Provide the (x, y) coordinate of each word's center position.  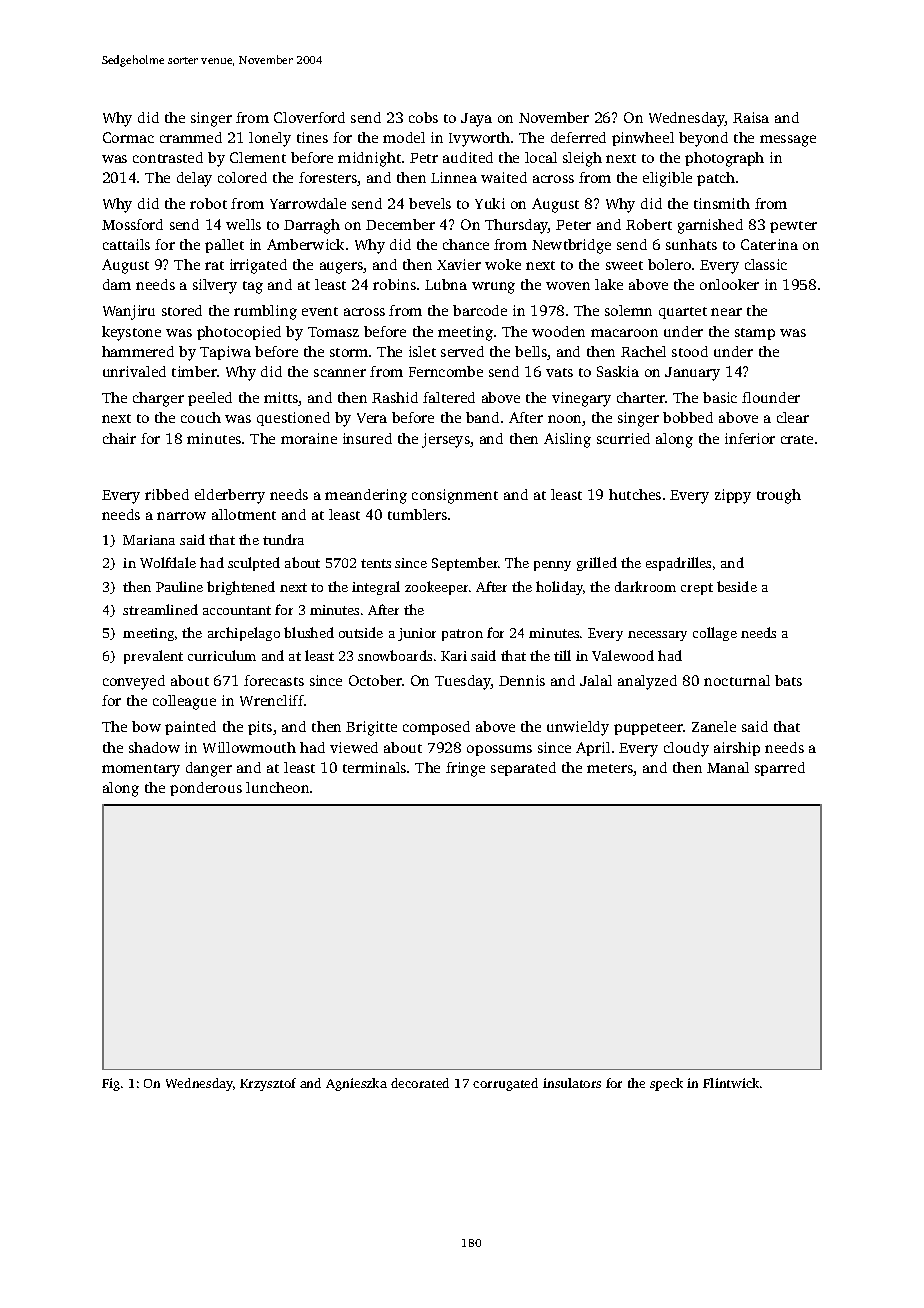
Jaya (476, 120)
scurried (623, 438)
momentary (141, 770)
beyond (703, 139)
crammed (191, 137)
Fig (111, 1084)
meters (610, 770)
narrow (181, 516)
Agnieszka (356, 1084)
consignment (455, 496)
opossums (499, 750)
